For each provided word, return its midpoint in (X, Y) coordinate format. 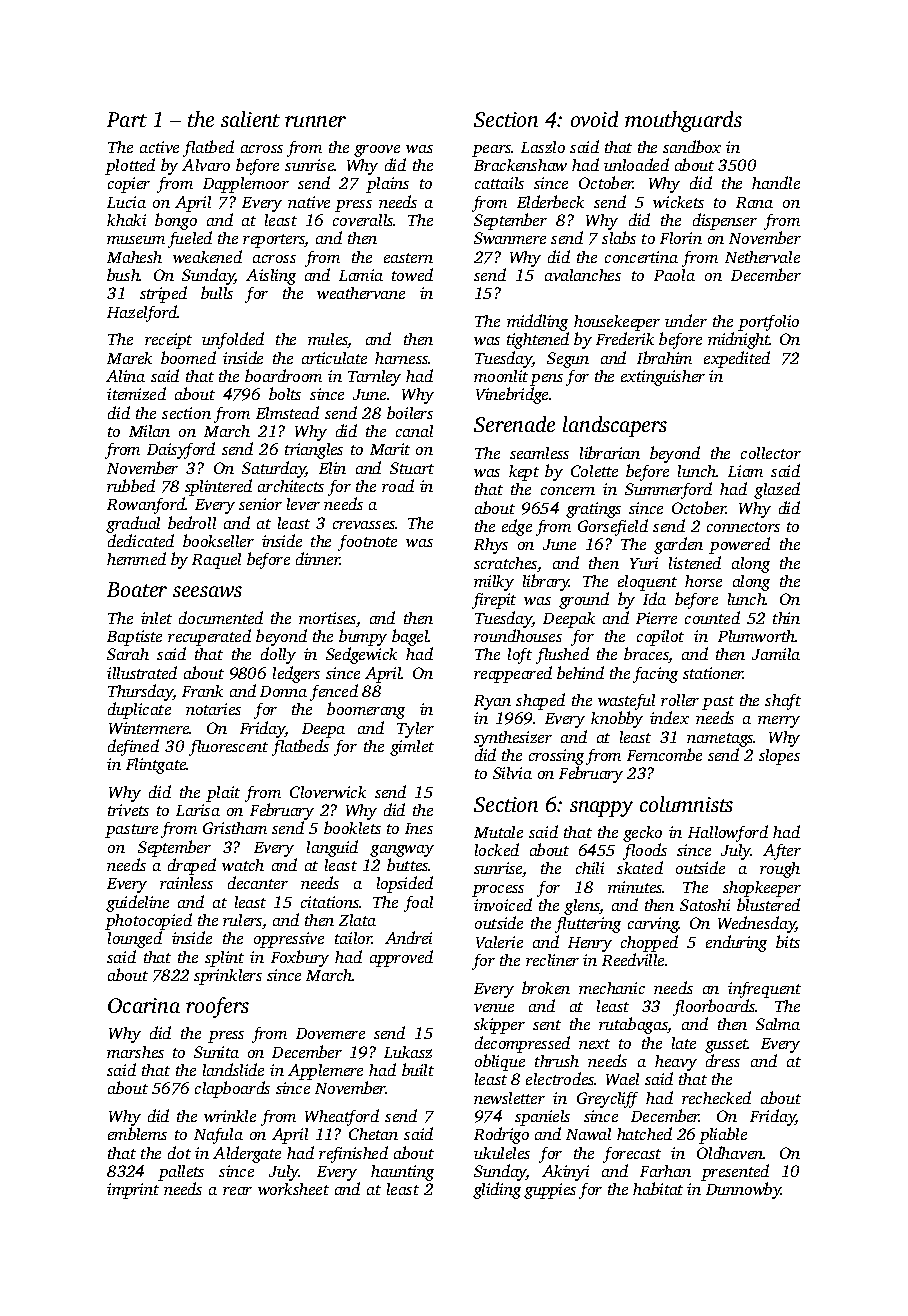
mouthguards (683, 121)
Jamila (776, 654)
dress (723, 1060)
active (159, 147)
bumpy (363, 637)
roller (680, 700)
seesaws (207, 591)
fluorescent (228, 748)
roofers (217, 1007)
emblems (137, 1133)
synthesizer (513, 739)
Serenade (514, 424)
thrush (557, 1061)
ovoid (594, 119)
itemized (136, 393)
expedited (737, 359)
